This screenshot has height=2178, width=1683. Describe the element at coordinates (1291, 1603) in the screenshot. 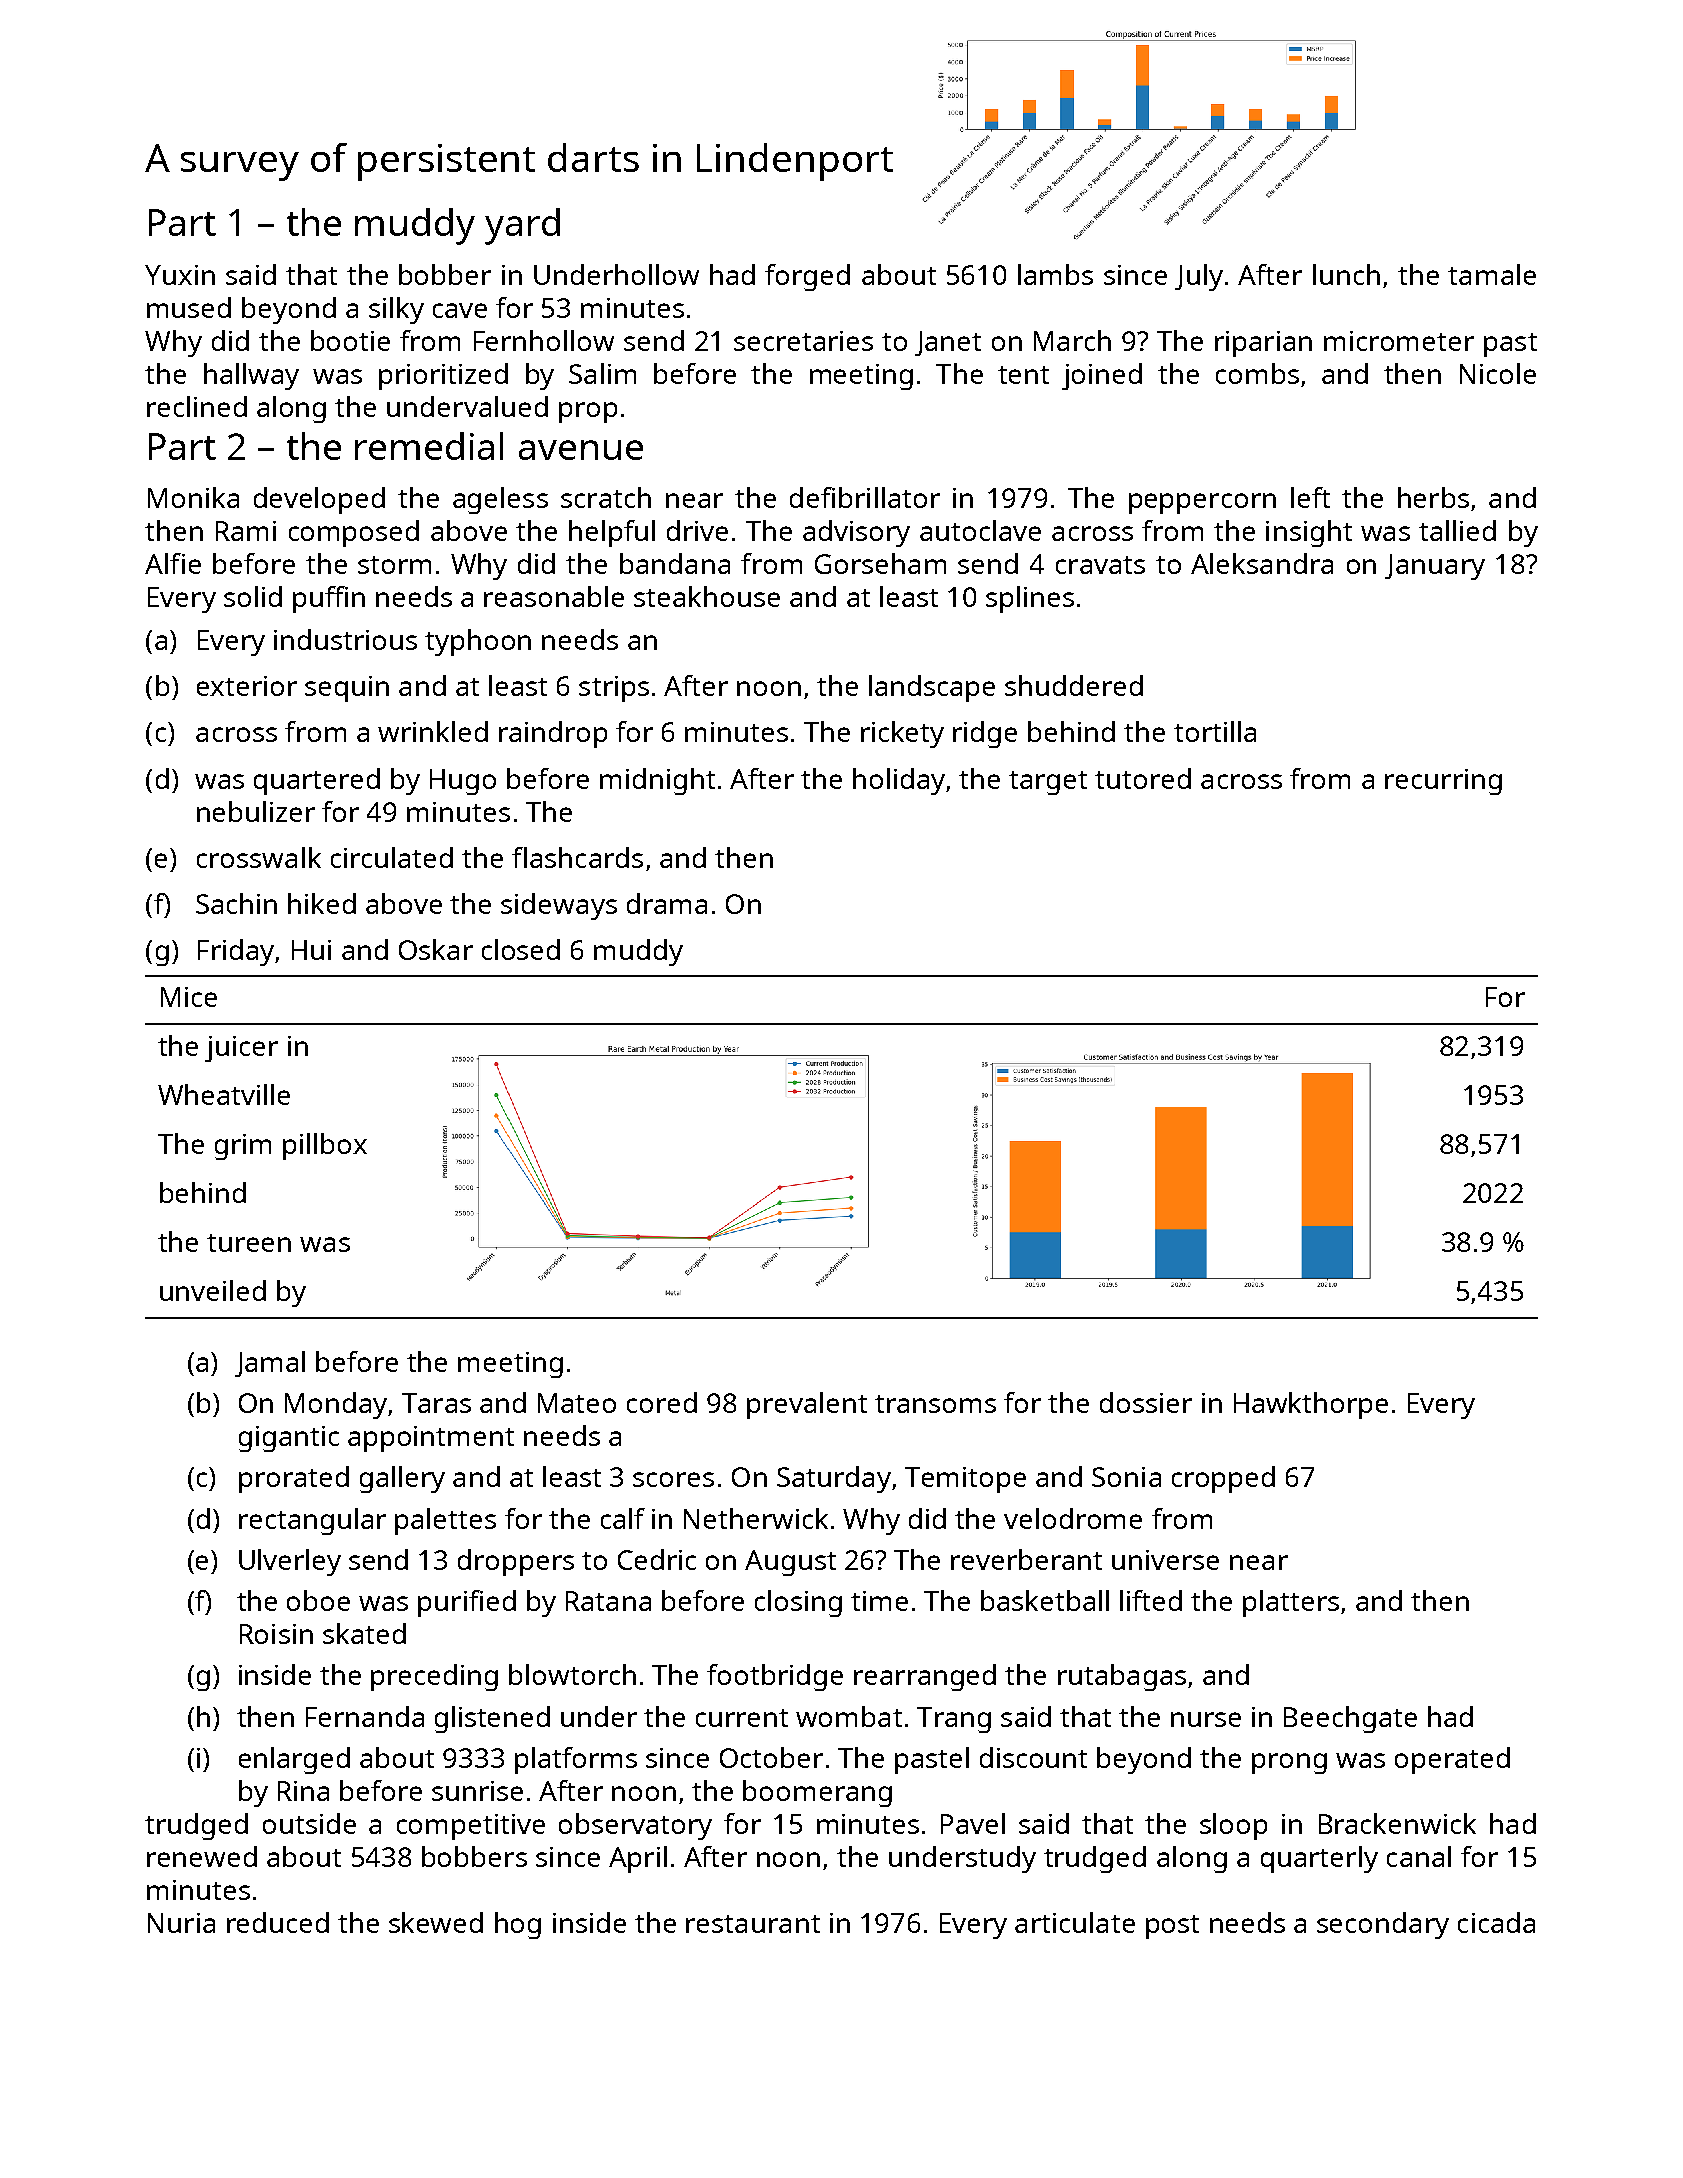

I see `platters` at that location.
